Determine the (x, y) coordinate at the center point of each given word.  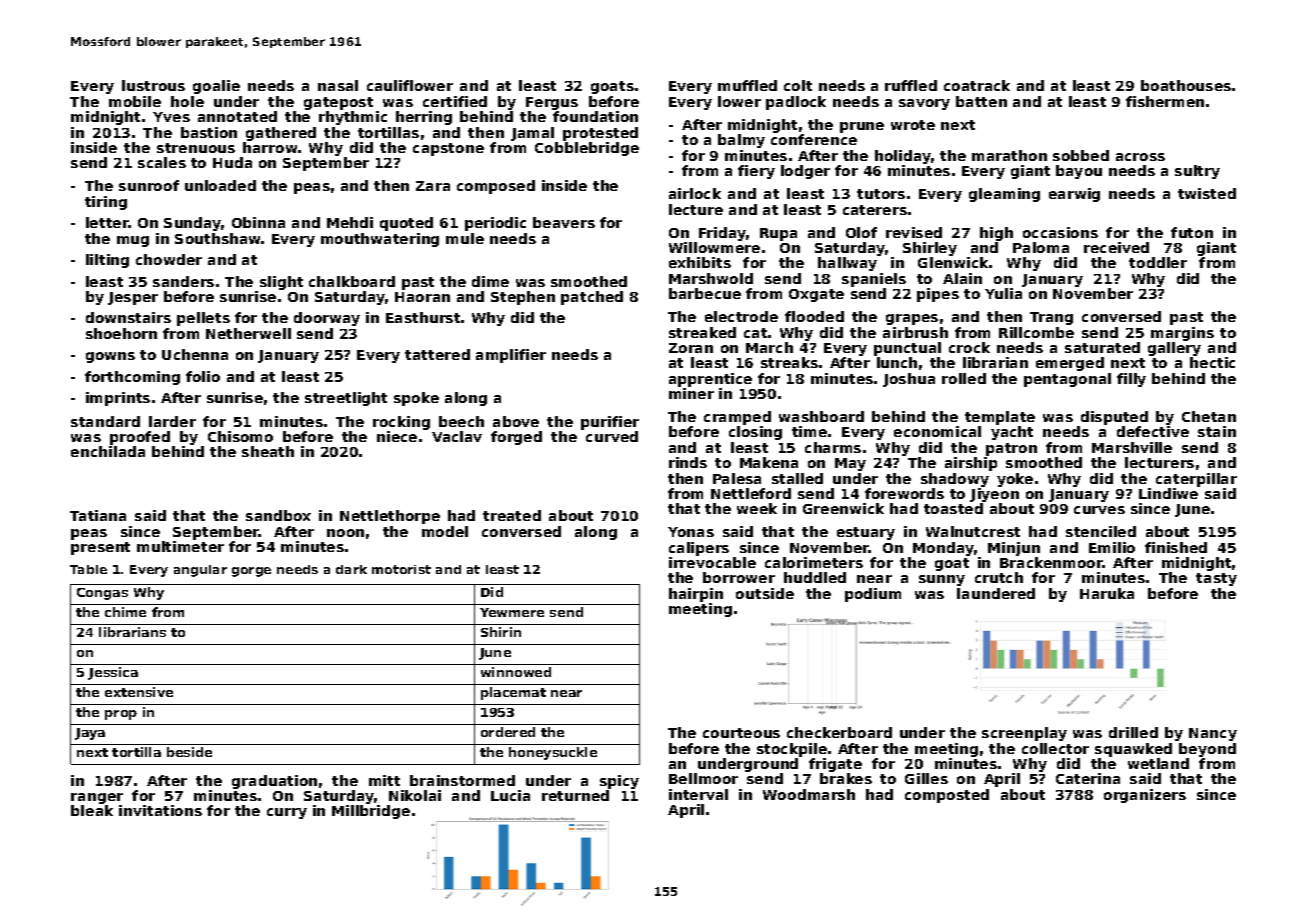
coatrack (977, 85)
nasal (338, 85)
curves (1099, 510)
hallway (847, 264)
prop (121, 715)
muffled (747, 85)
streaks (789, 362)
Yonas (691, 532)
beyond (1207, 750)
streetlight (346, 399)
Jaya (90, 734)
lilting (107, 261)
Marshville (1132, 447)
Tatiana (98, 515)
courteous (741, 733)
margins (1182, 334)
